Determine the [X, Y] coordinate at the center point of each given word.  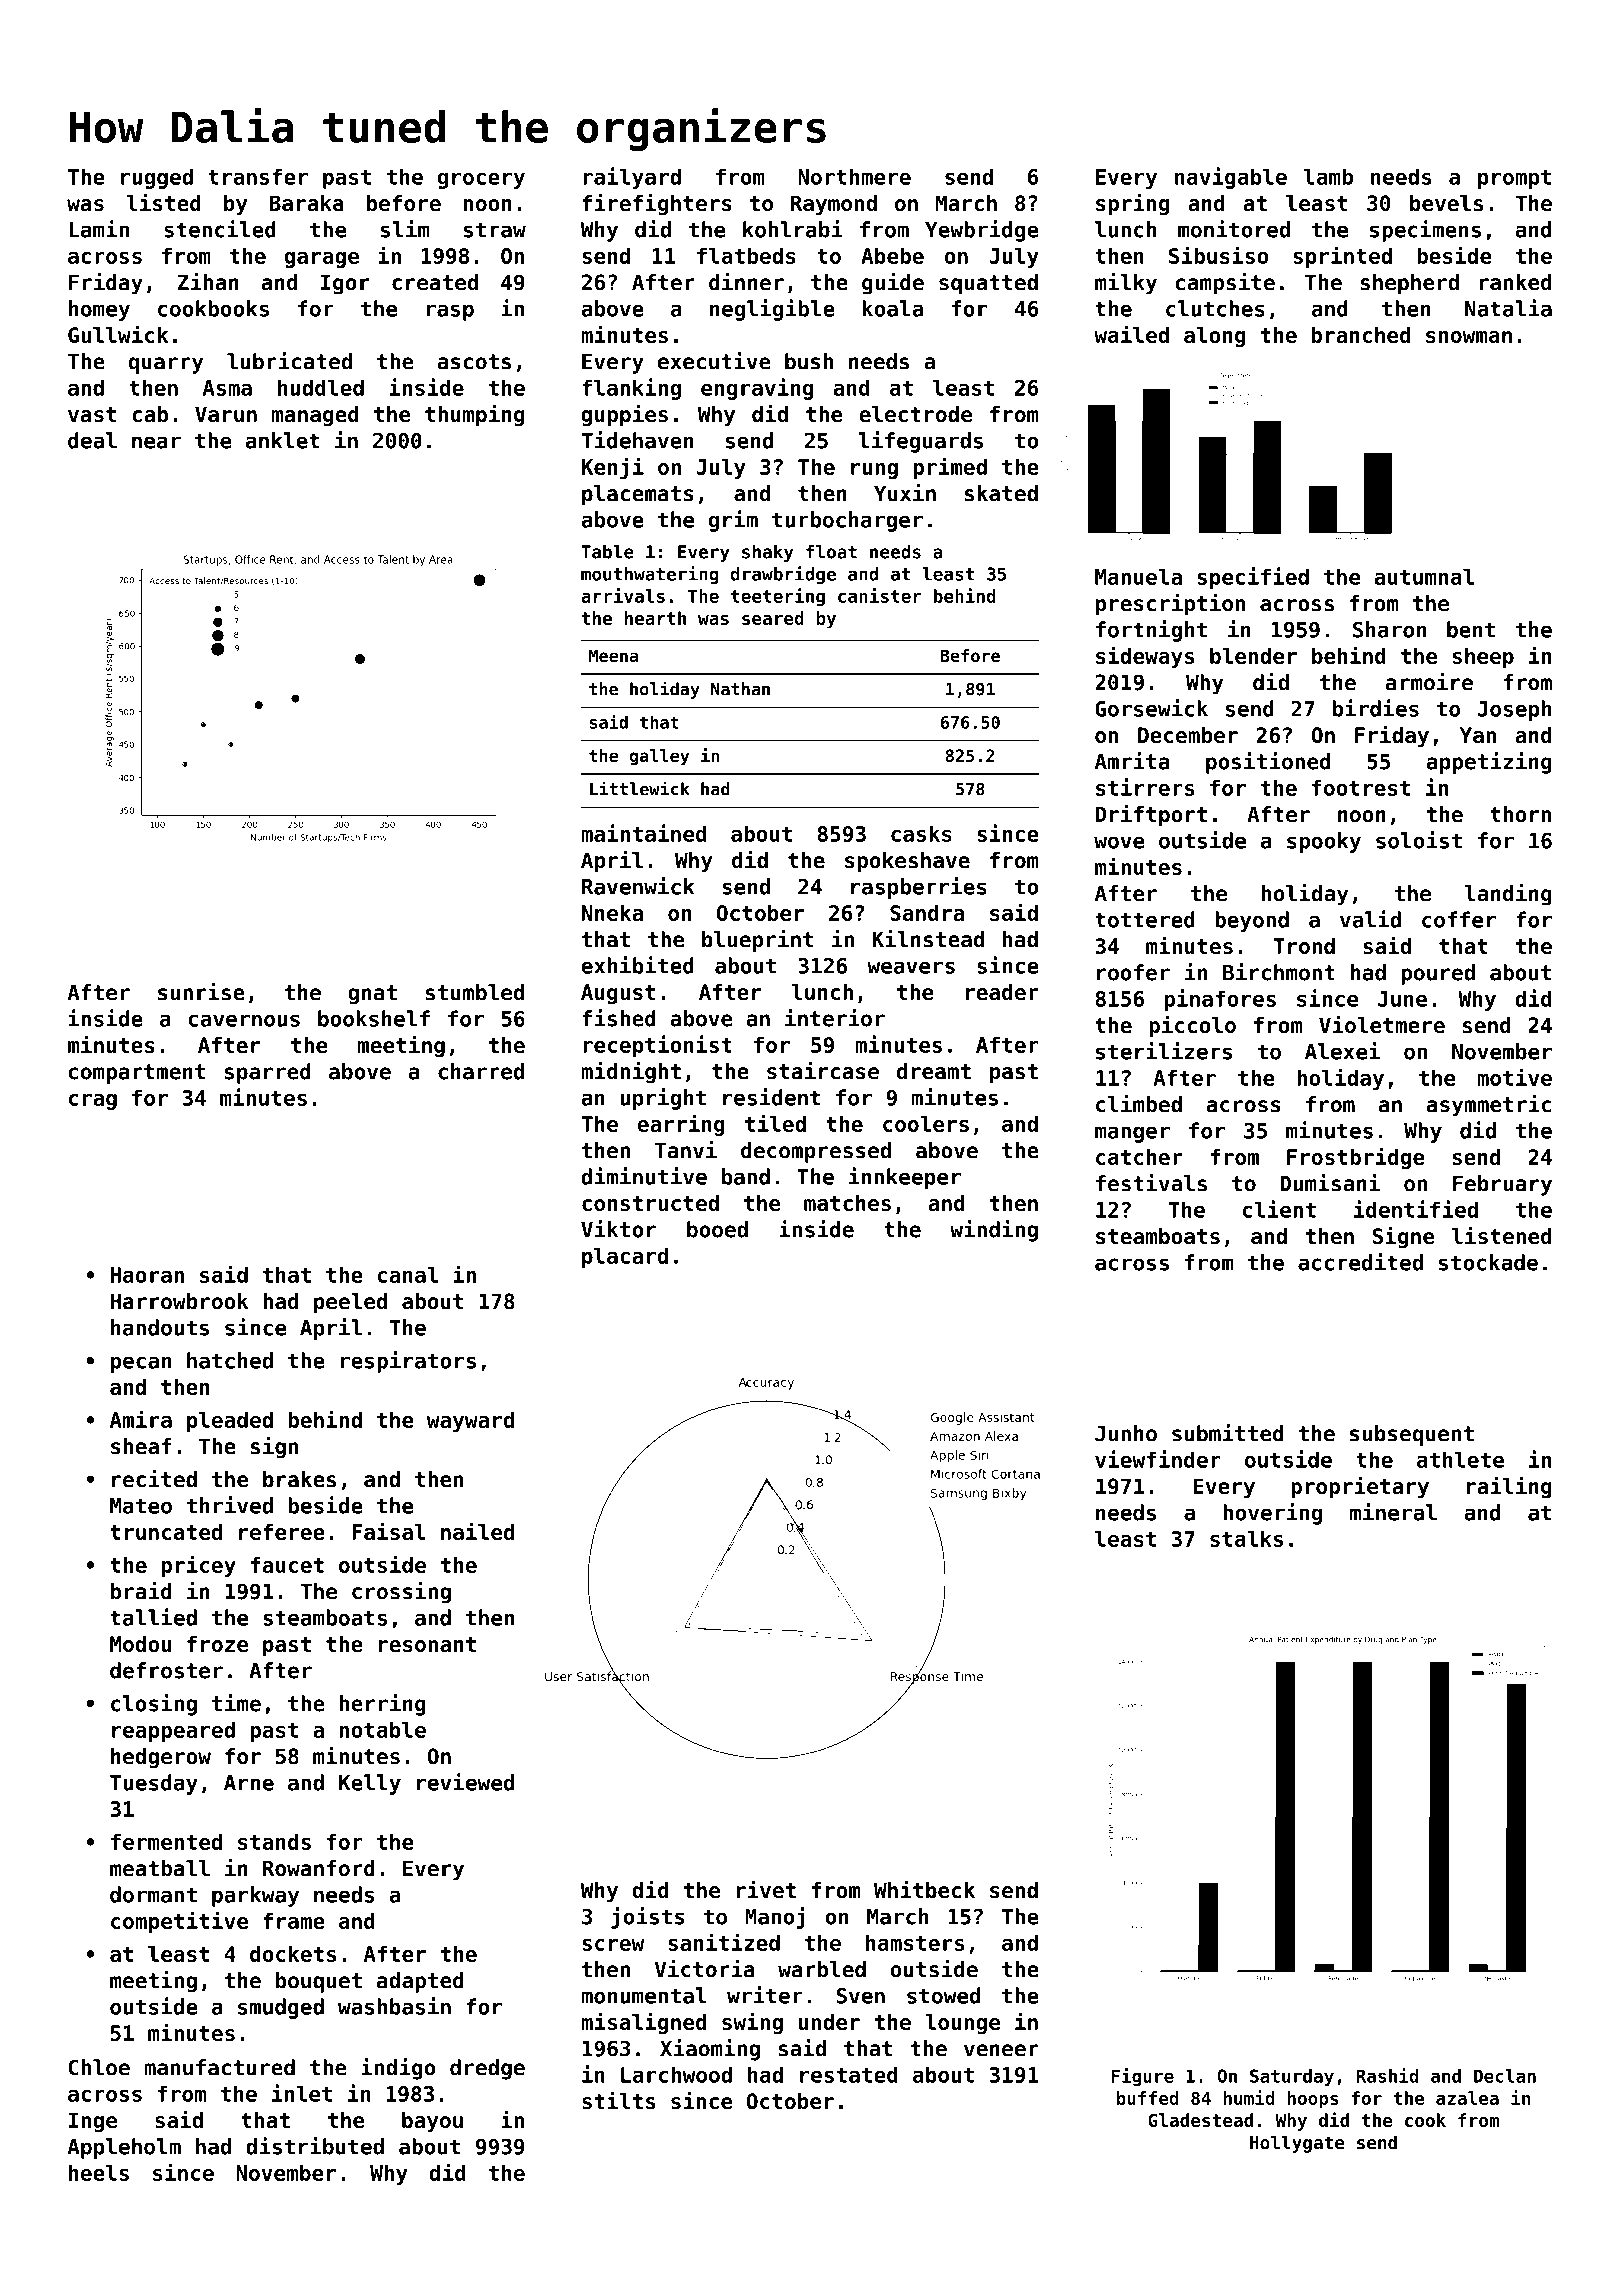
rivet [766, 1889]
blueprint [758, 941]
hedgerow [161, 1758]
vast [92, 414]
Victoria [705, 1969]
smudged [281, 2008]
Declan [1505, 2076]
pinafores [1220, 1000]
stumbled [475, 992]
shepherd [1409, 284]
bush [809, 361]
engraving [757, 389]
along [1215, 337]
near [156, 442]
